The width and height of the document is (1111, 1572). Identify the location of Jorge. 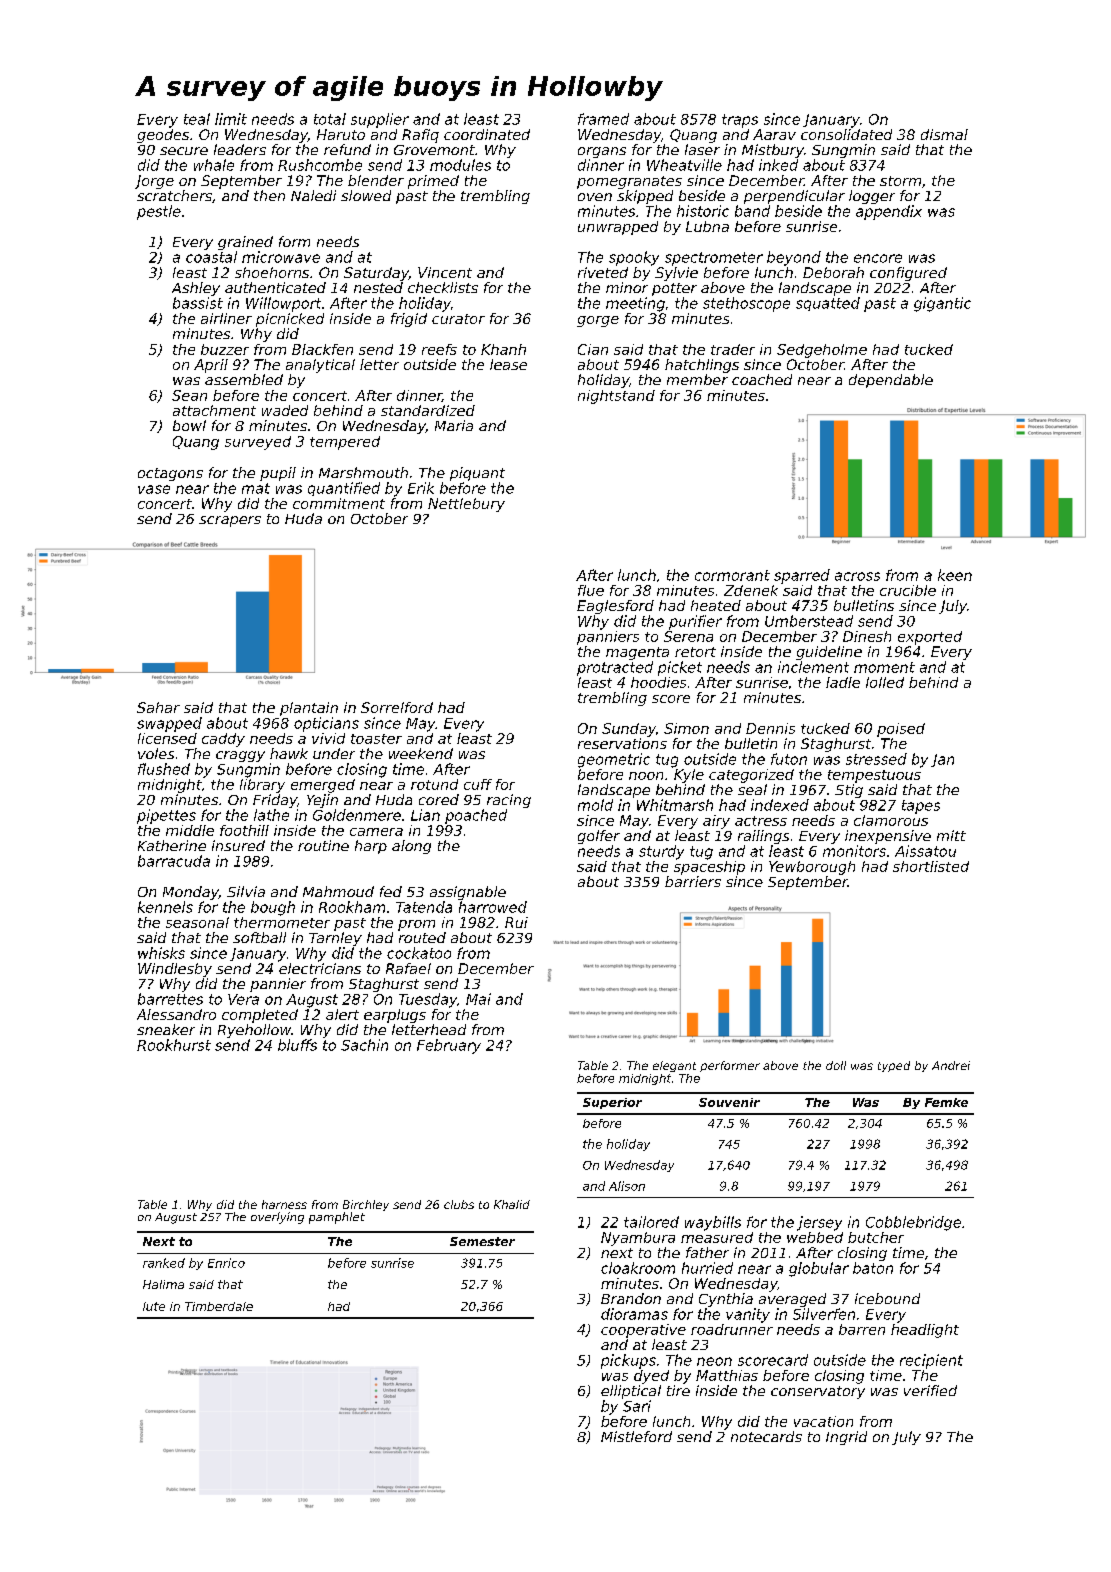
(154, 182).
